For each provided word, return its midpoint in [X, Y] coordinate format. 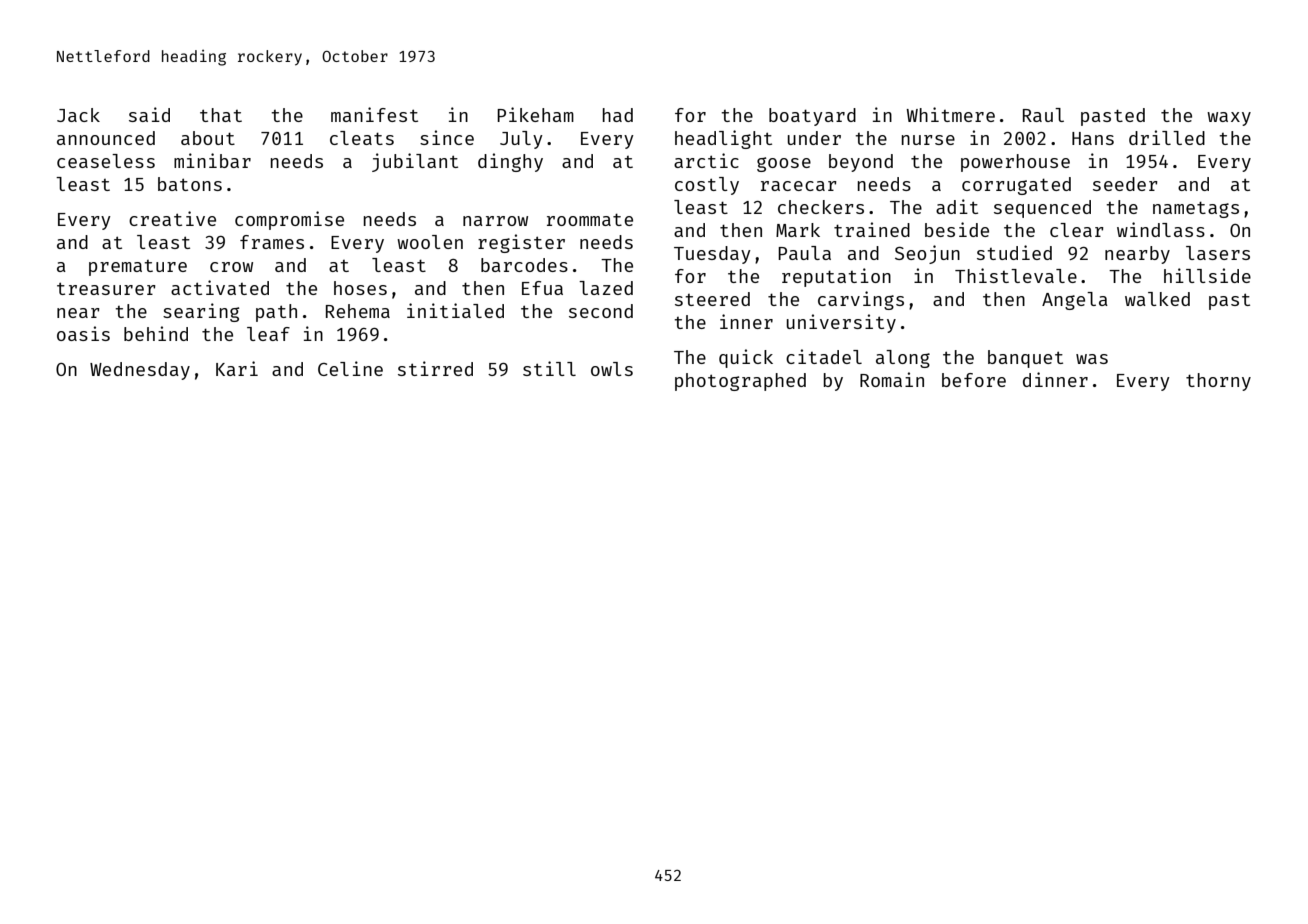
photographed [740, 382]
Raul [1043, 115]
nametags [1196, 209]
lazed [606, 288]
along [903, 359]
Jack [78, 115]
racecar [799, 186]
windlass [1161, 229]
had [618, 115]
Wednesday [140, 371]
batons [190, 184]
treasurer [106, 288]
